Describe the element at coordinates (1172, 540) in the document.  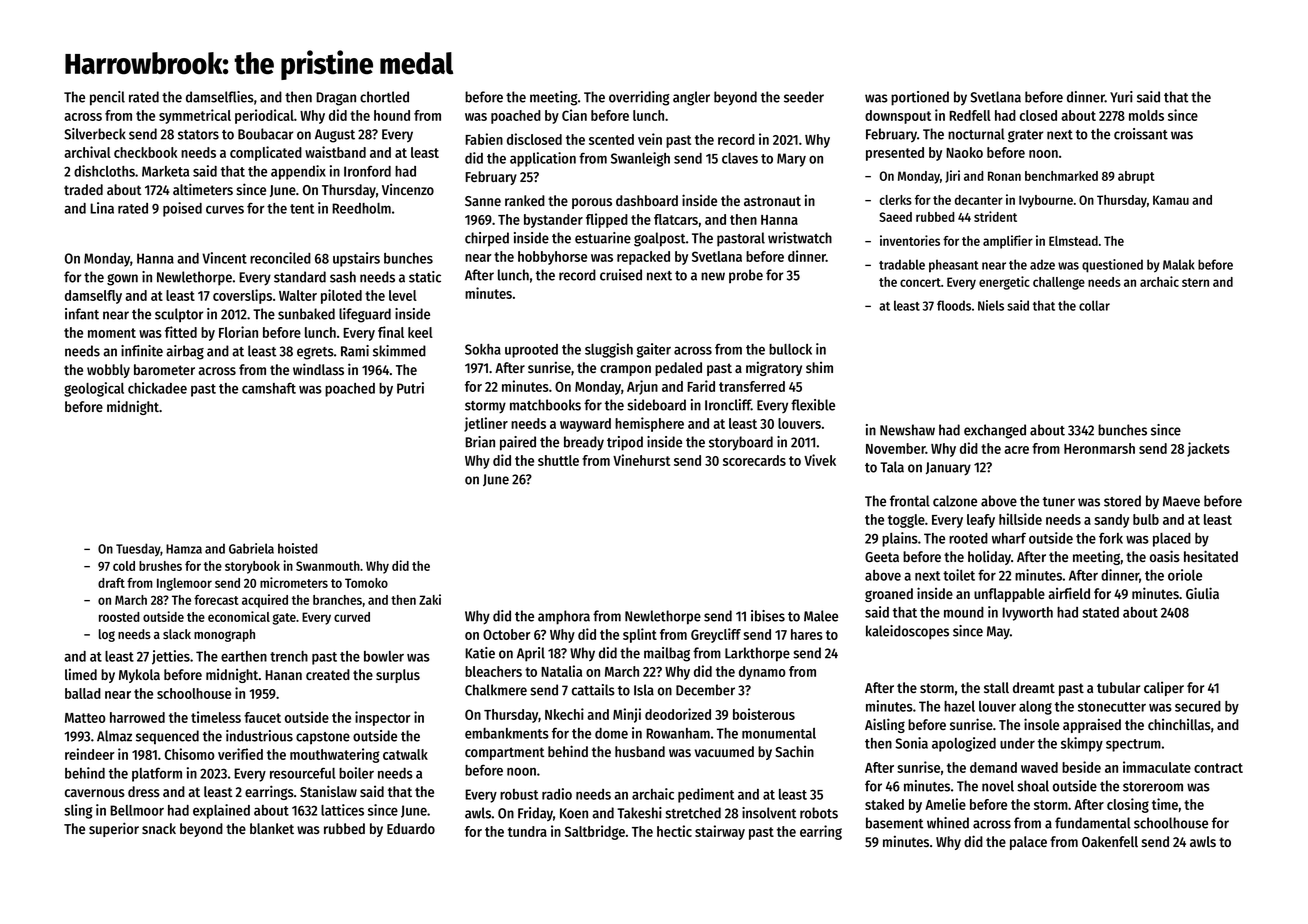
I see `placed` at that location.
